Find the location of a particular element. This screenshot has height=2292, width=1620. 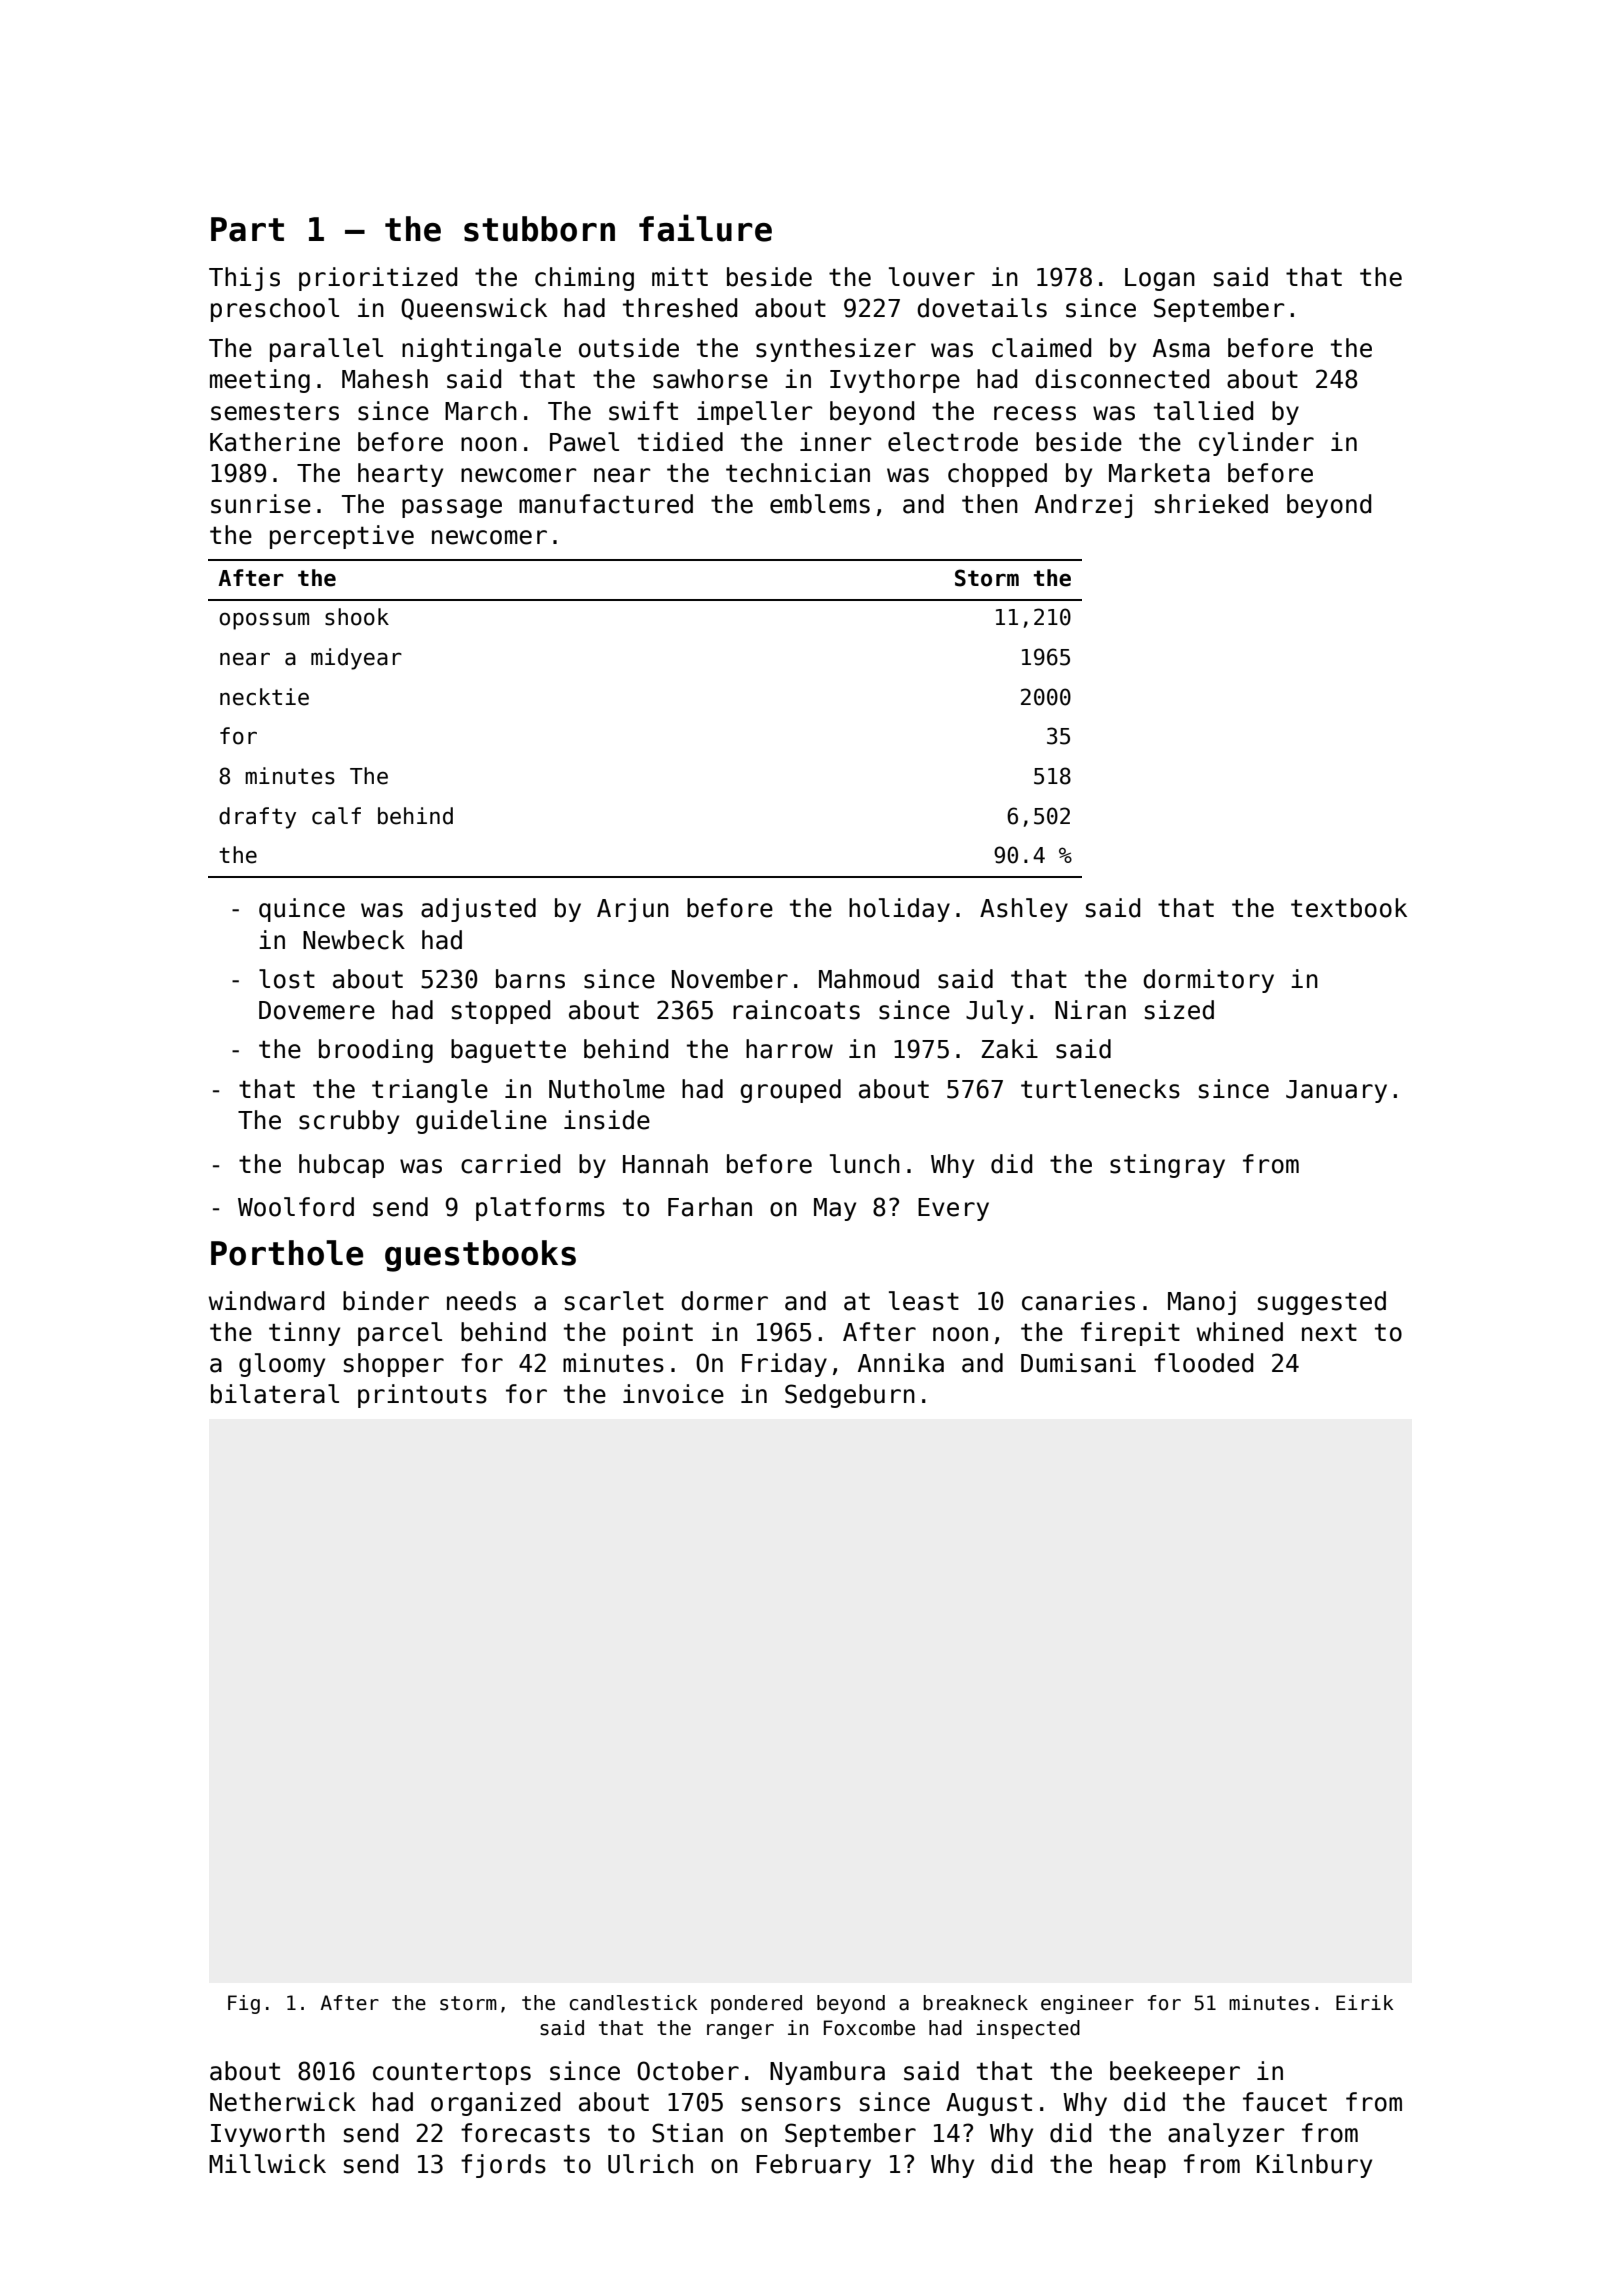

suggested is located at coordinates (1322, 1303).
